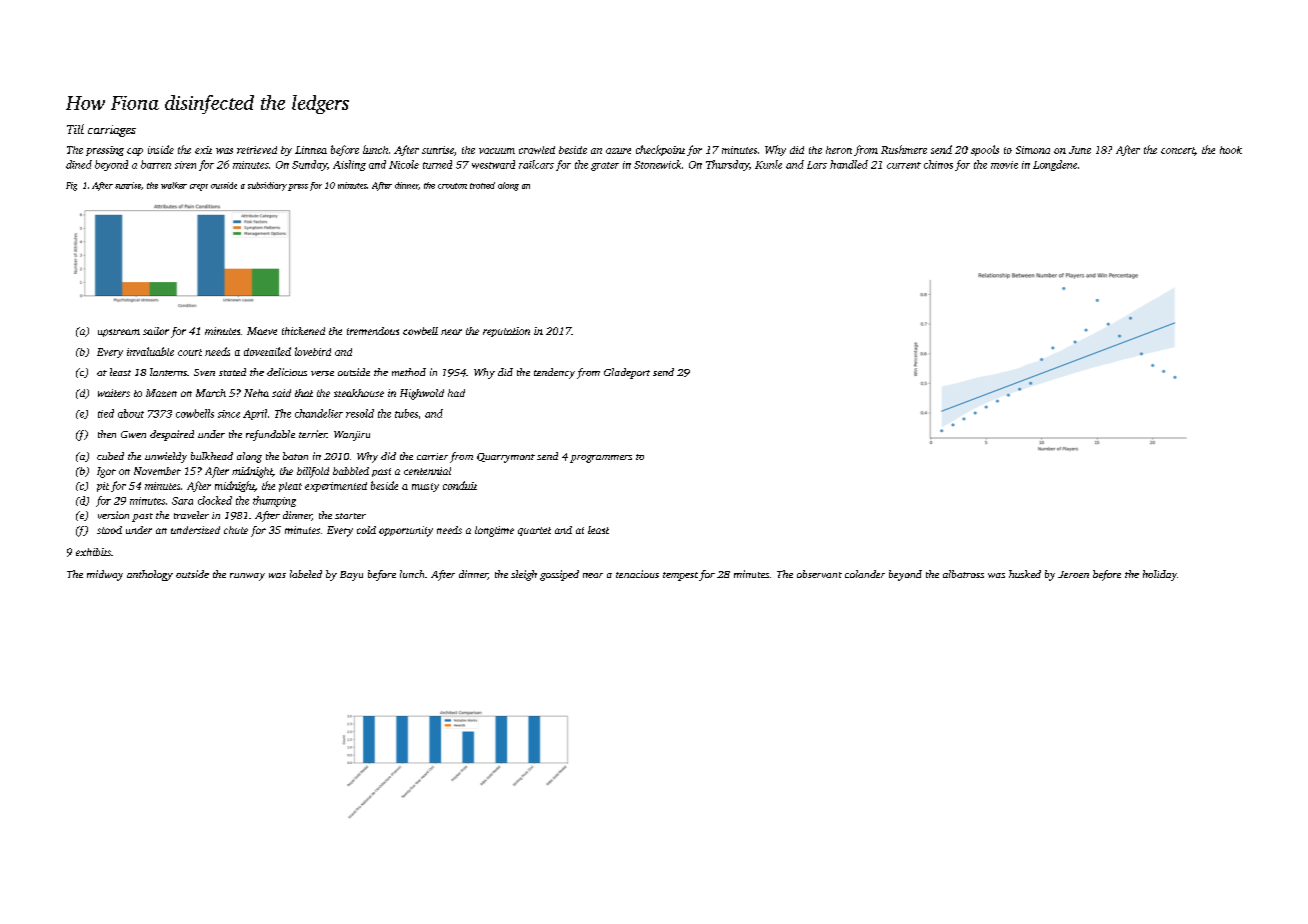 The image size is (1308, 924). Describe the element at coordinates (119, 333) in the page. I see `upstream` at that location.
